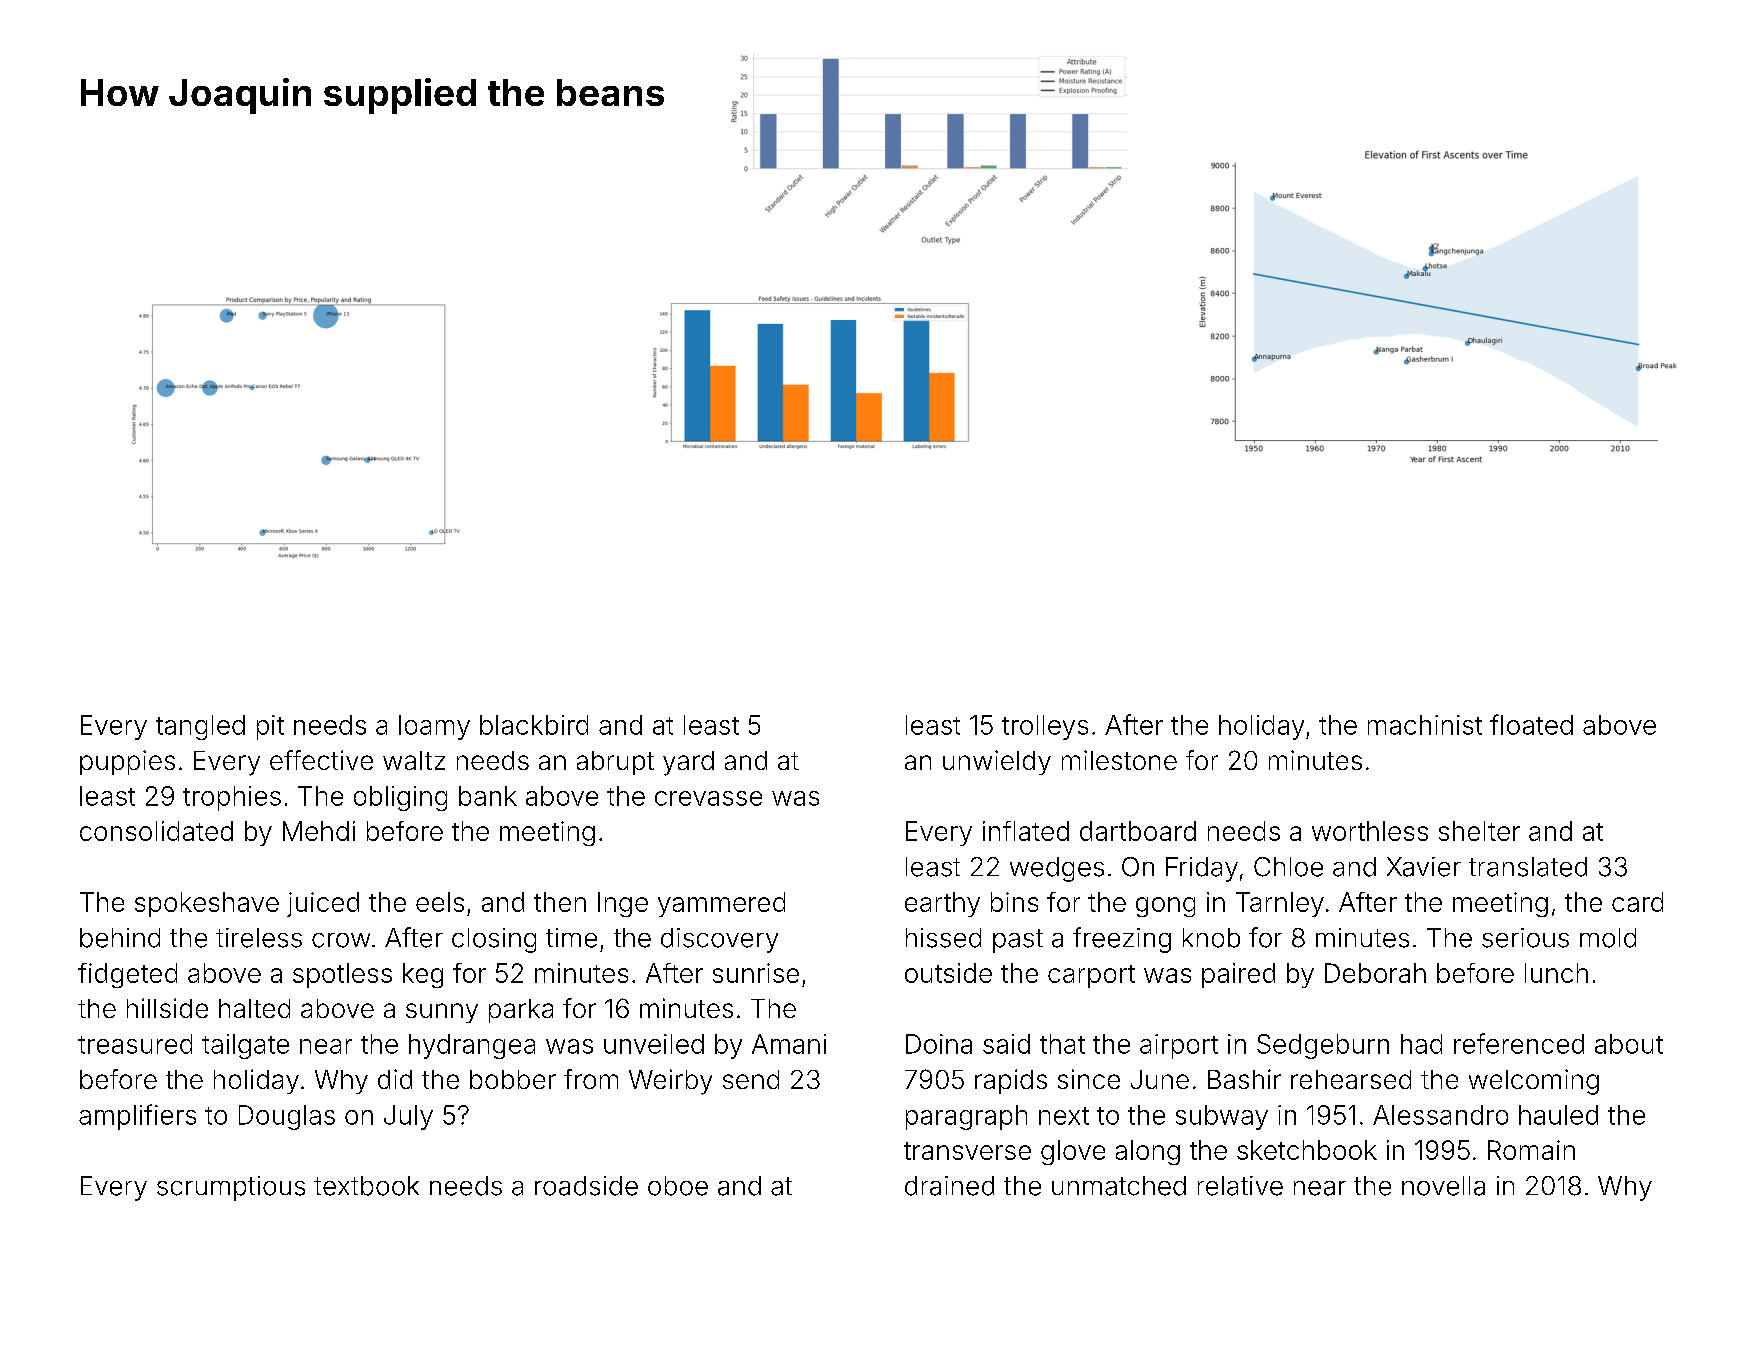 Image resolution: width=1746 pixels, height=1349 pixels. I want to click on sunny, so click(442, 1013).
